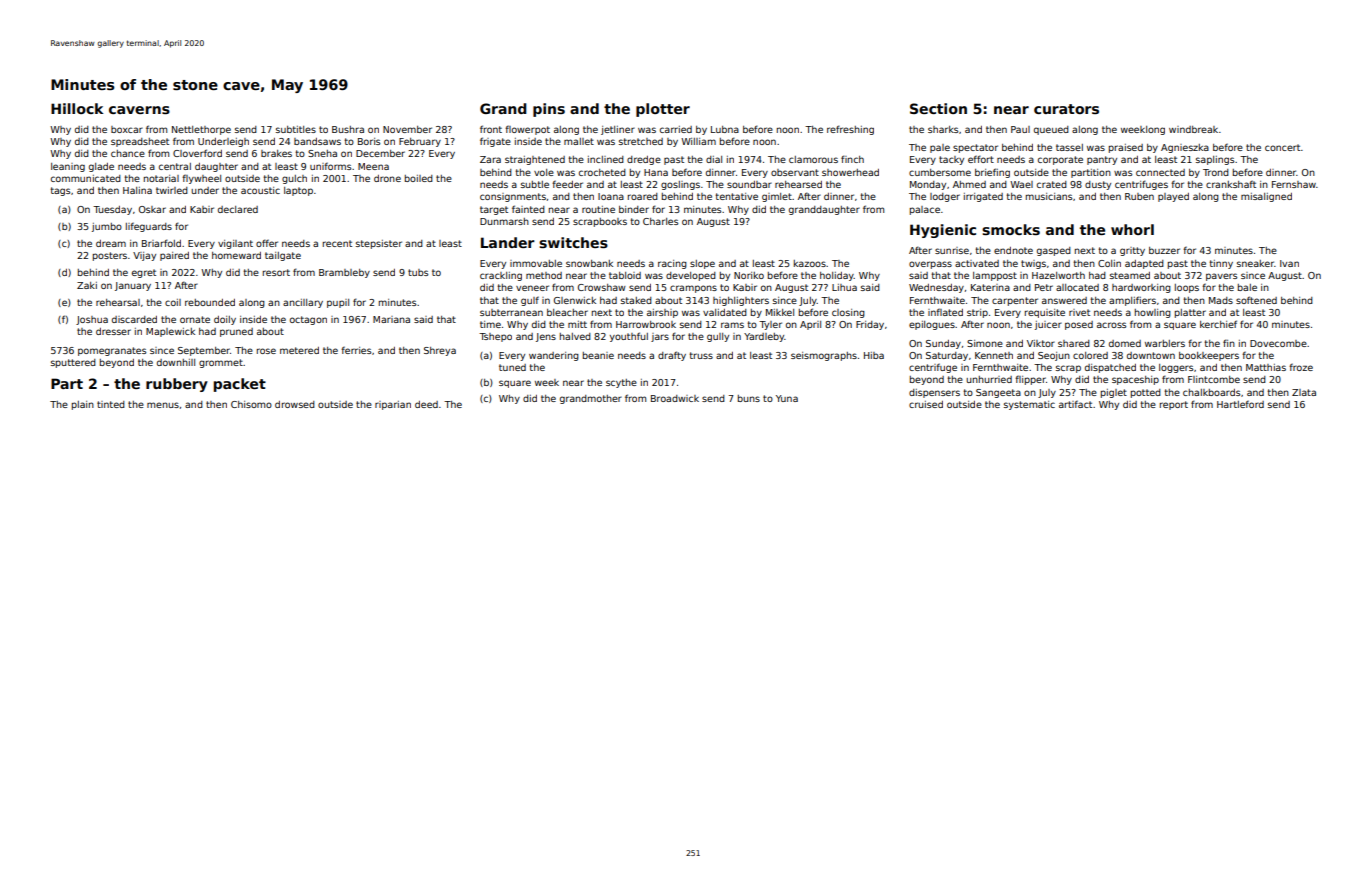  Describe the element at coordinates (549, 110) in the screenshot. I see `pins` at that location.
